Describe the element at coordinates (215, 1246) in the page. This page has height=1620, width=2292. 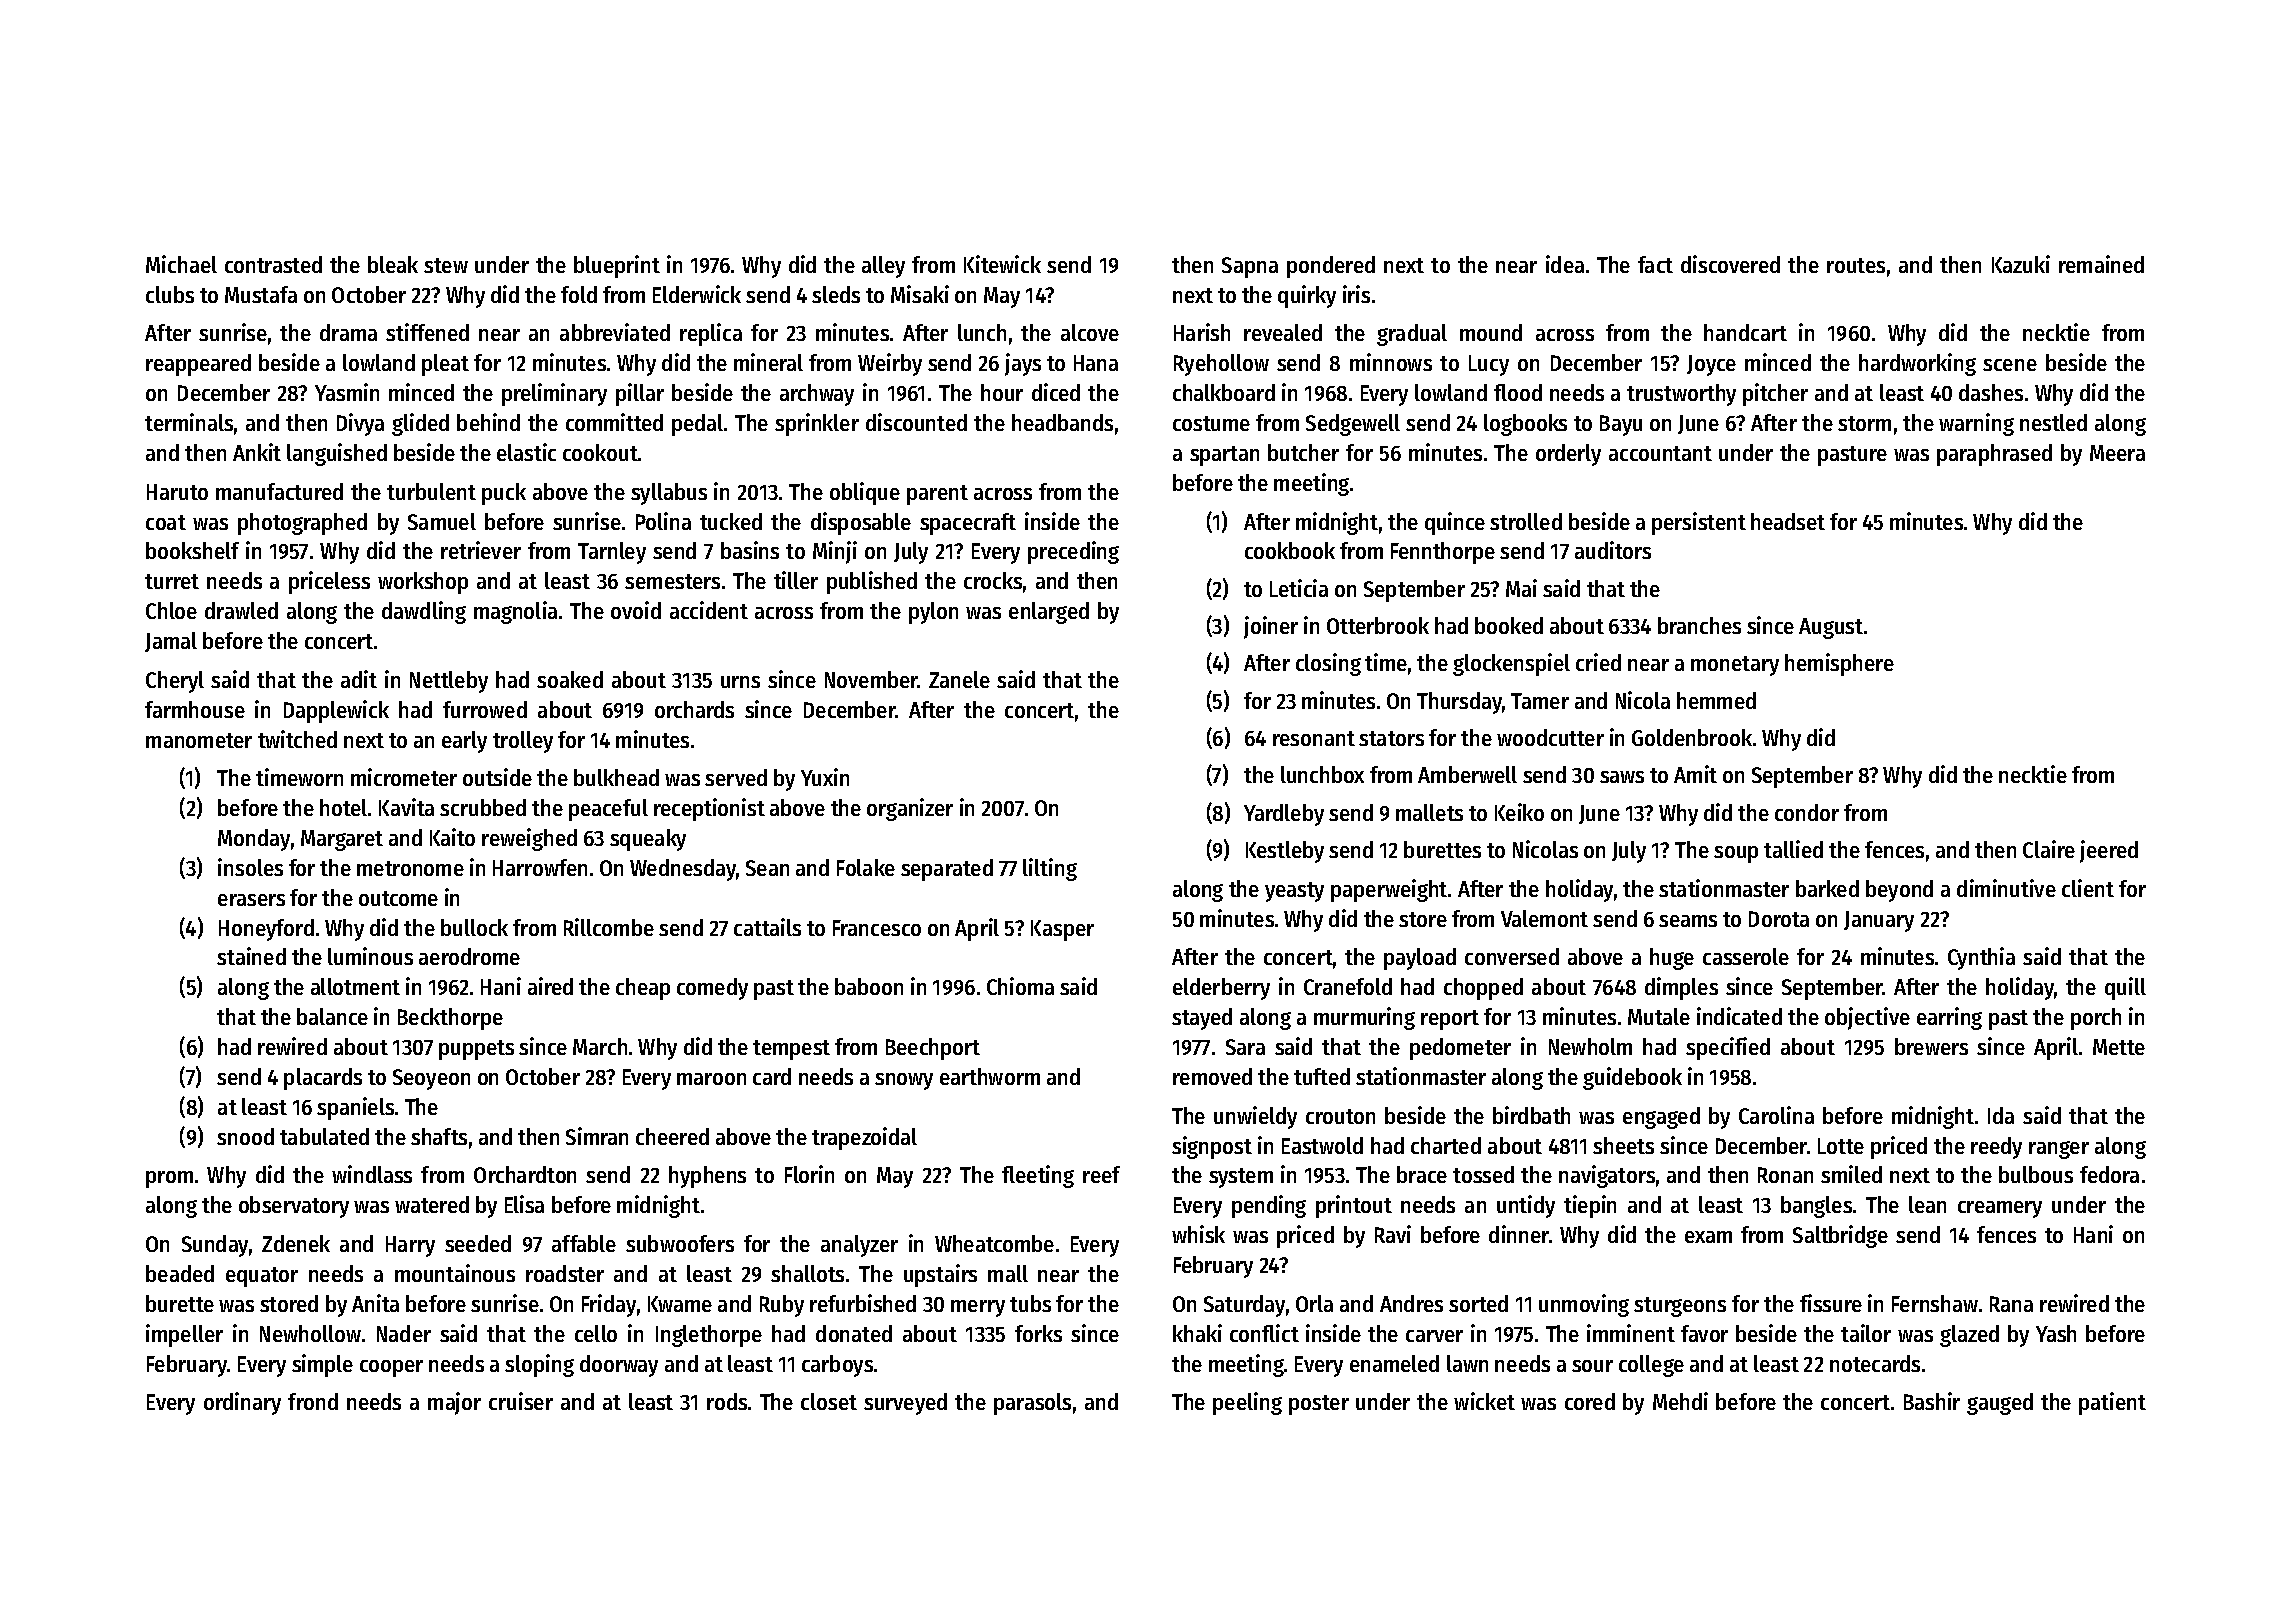
I see `Sunday` at that location.
